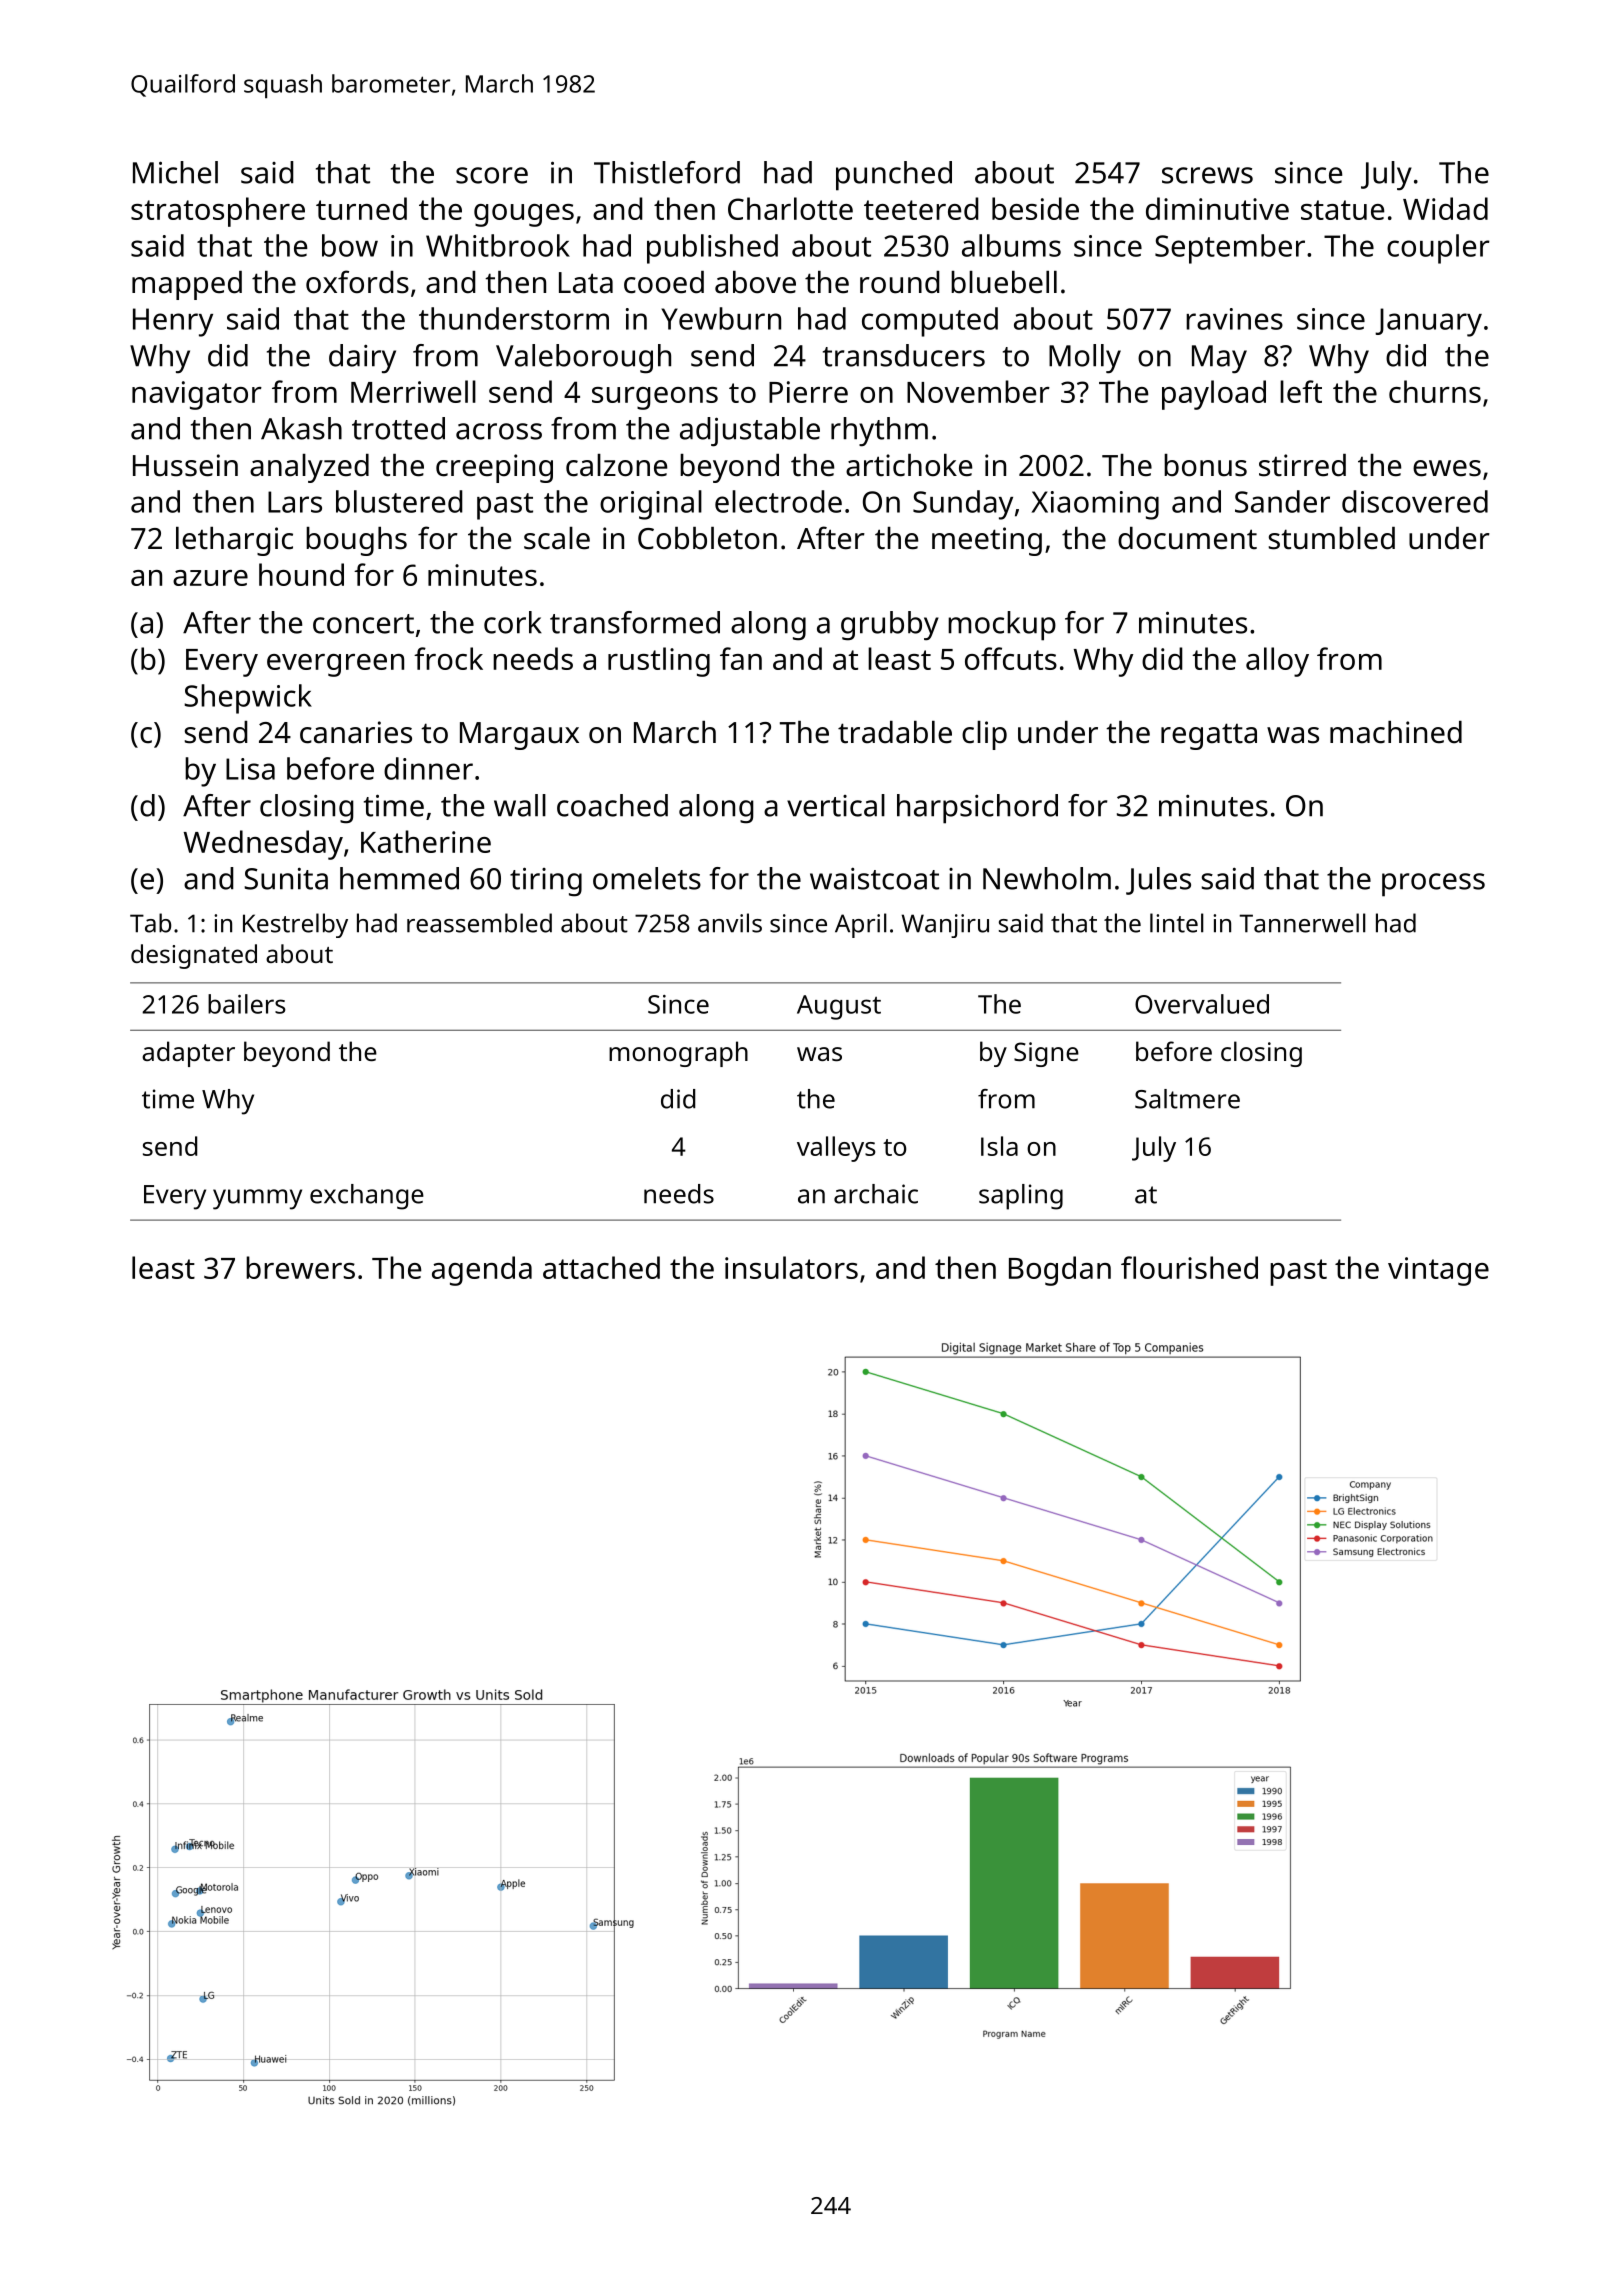 The width and height of the page is (1620, 2292). What do you see at coordinates (286, 878) in the page?
I see `Sunita` at bounding box center [286, 878].
